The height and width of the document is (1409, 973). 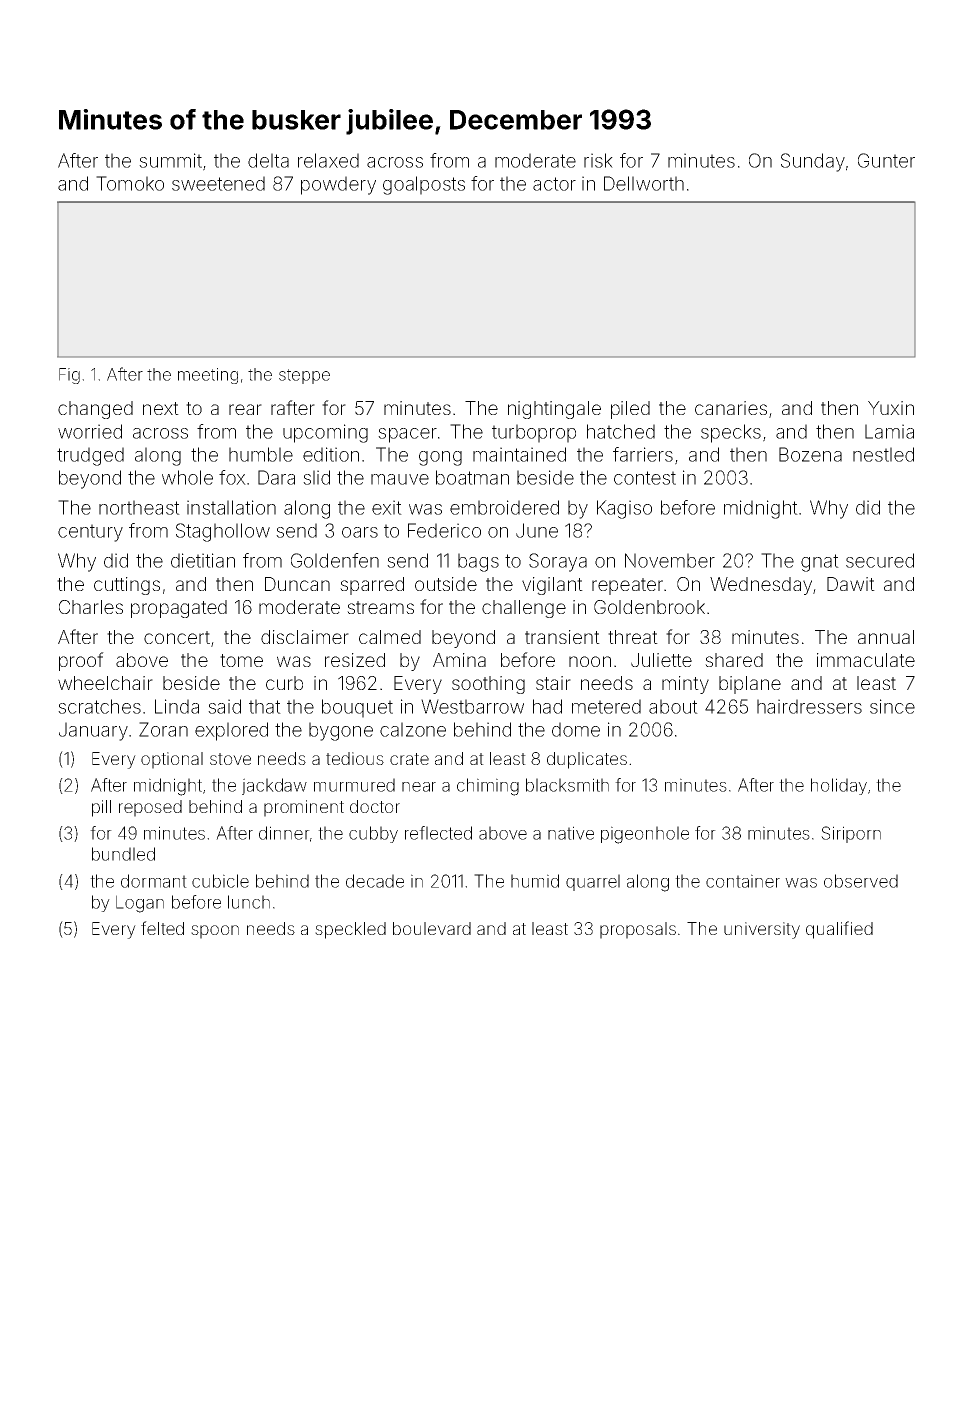 I want to click on Amina, so click(x=459, y=660).
